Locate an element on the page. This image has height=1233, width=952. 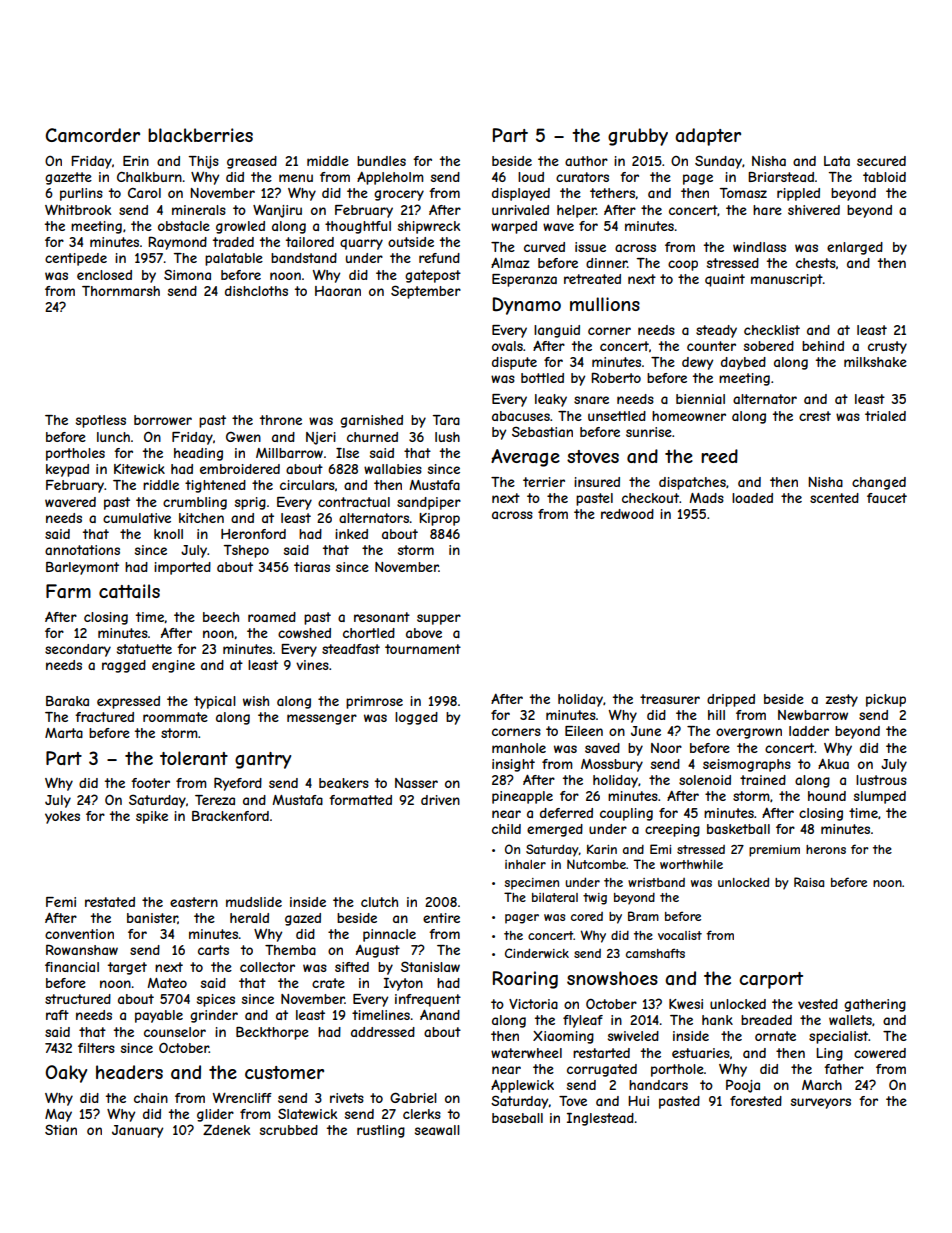
warped is located at coordinates (514, 227).
